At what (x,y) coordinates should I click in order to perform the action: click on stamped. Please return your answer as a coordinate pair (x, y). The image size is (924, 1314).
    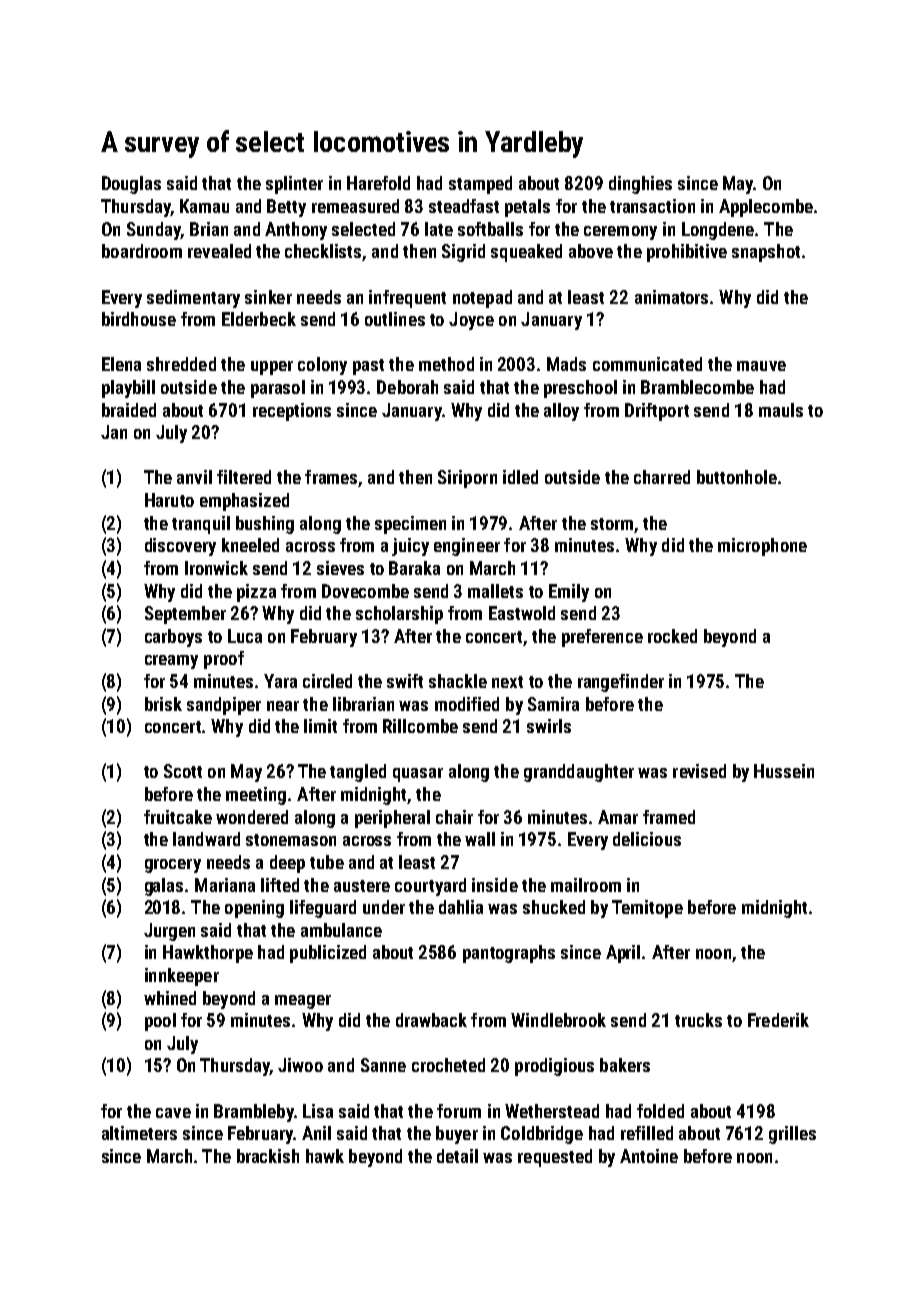
    Looking at the image, I should click on (480, 185).
